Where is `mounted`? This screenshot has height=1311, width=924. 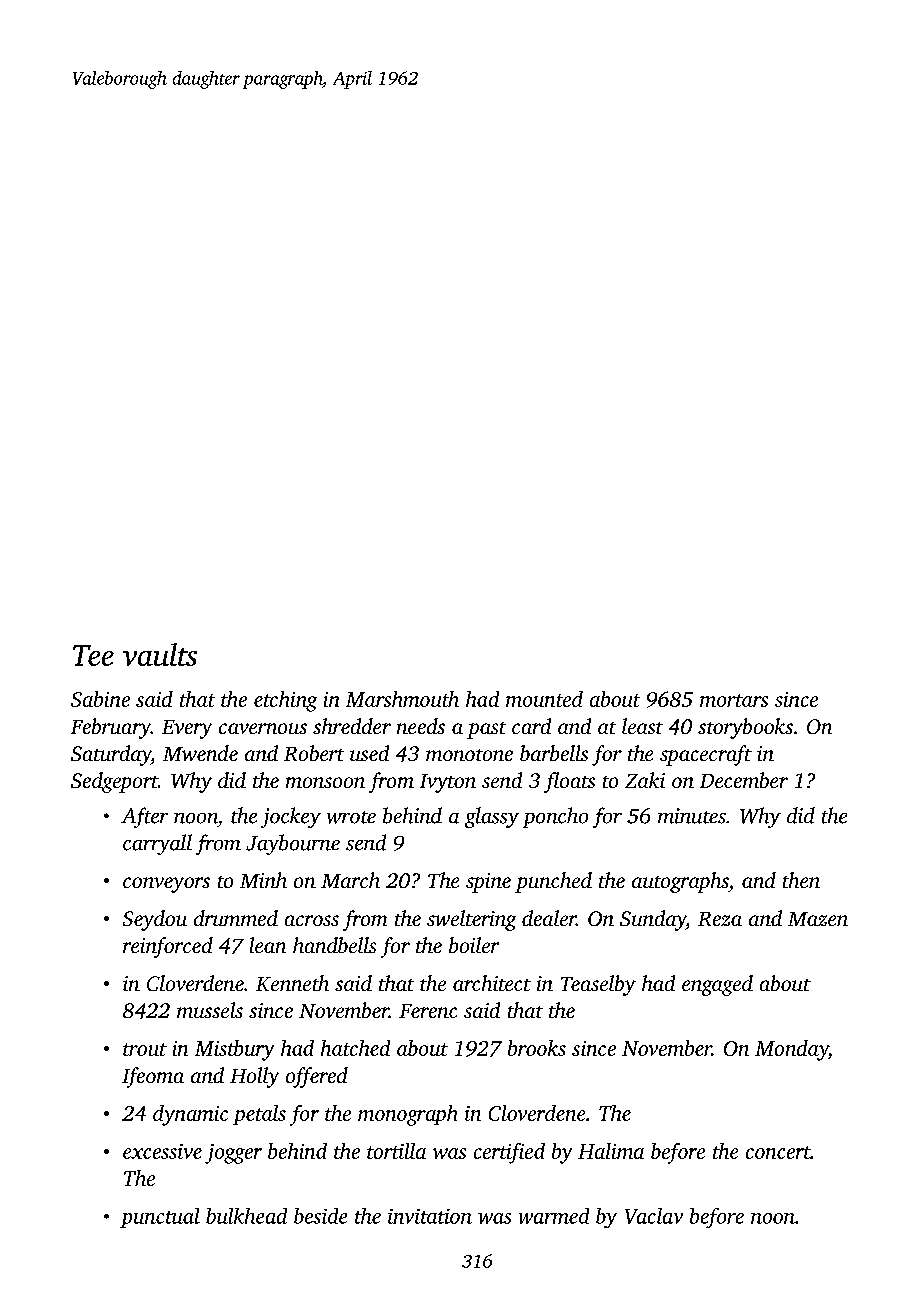 mounted is located at coordinates (544, 699).
